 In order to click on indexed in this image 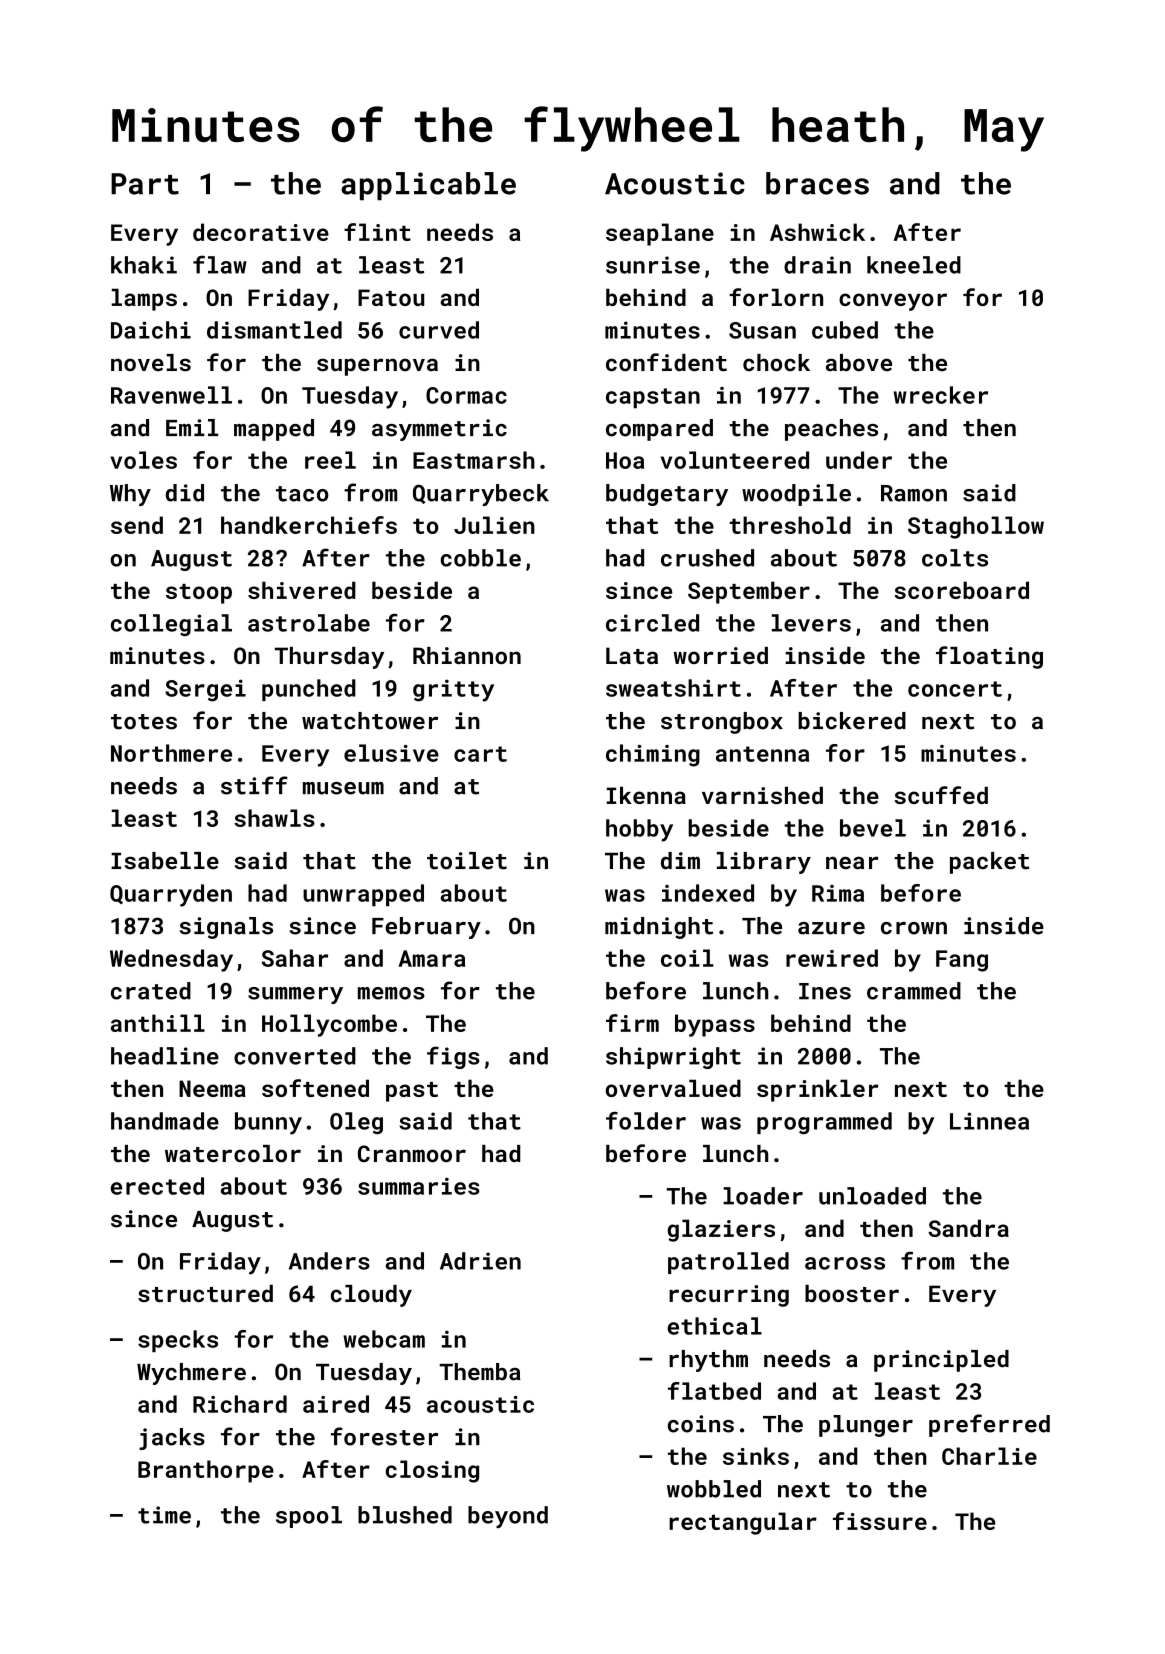, I will do `click(708, 893)`.
